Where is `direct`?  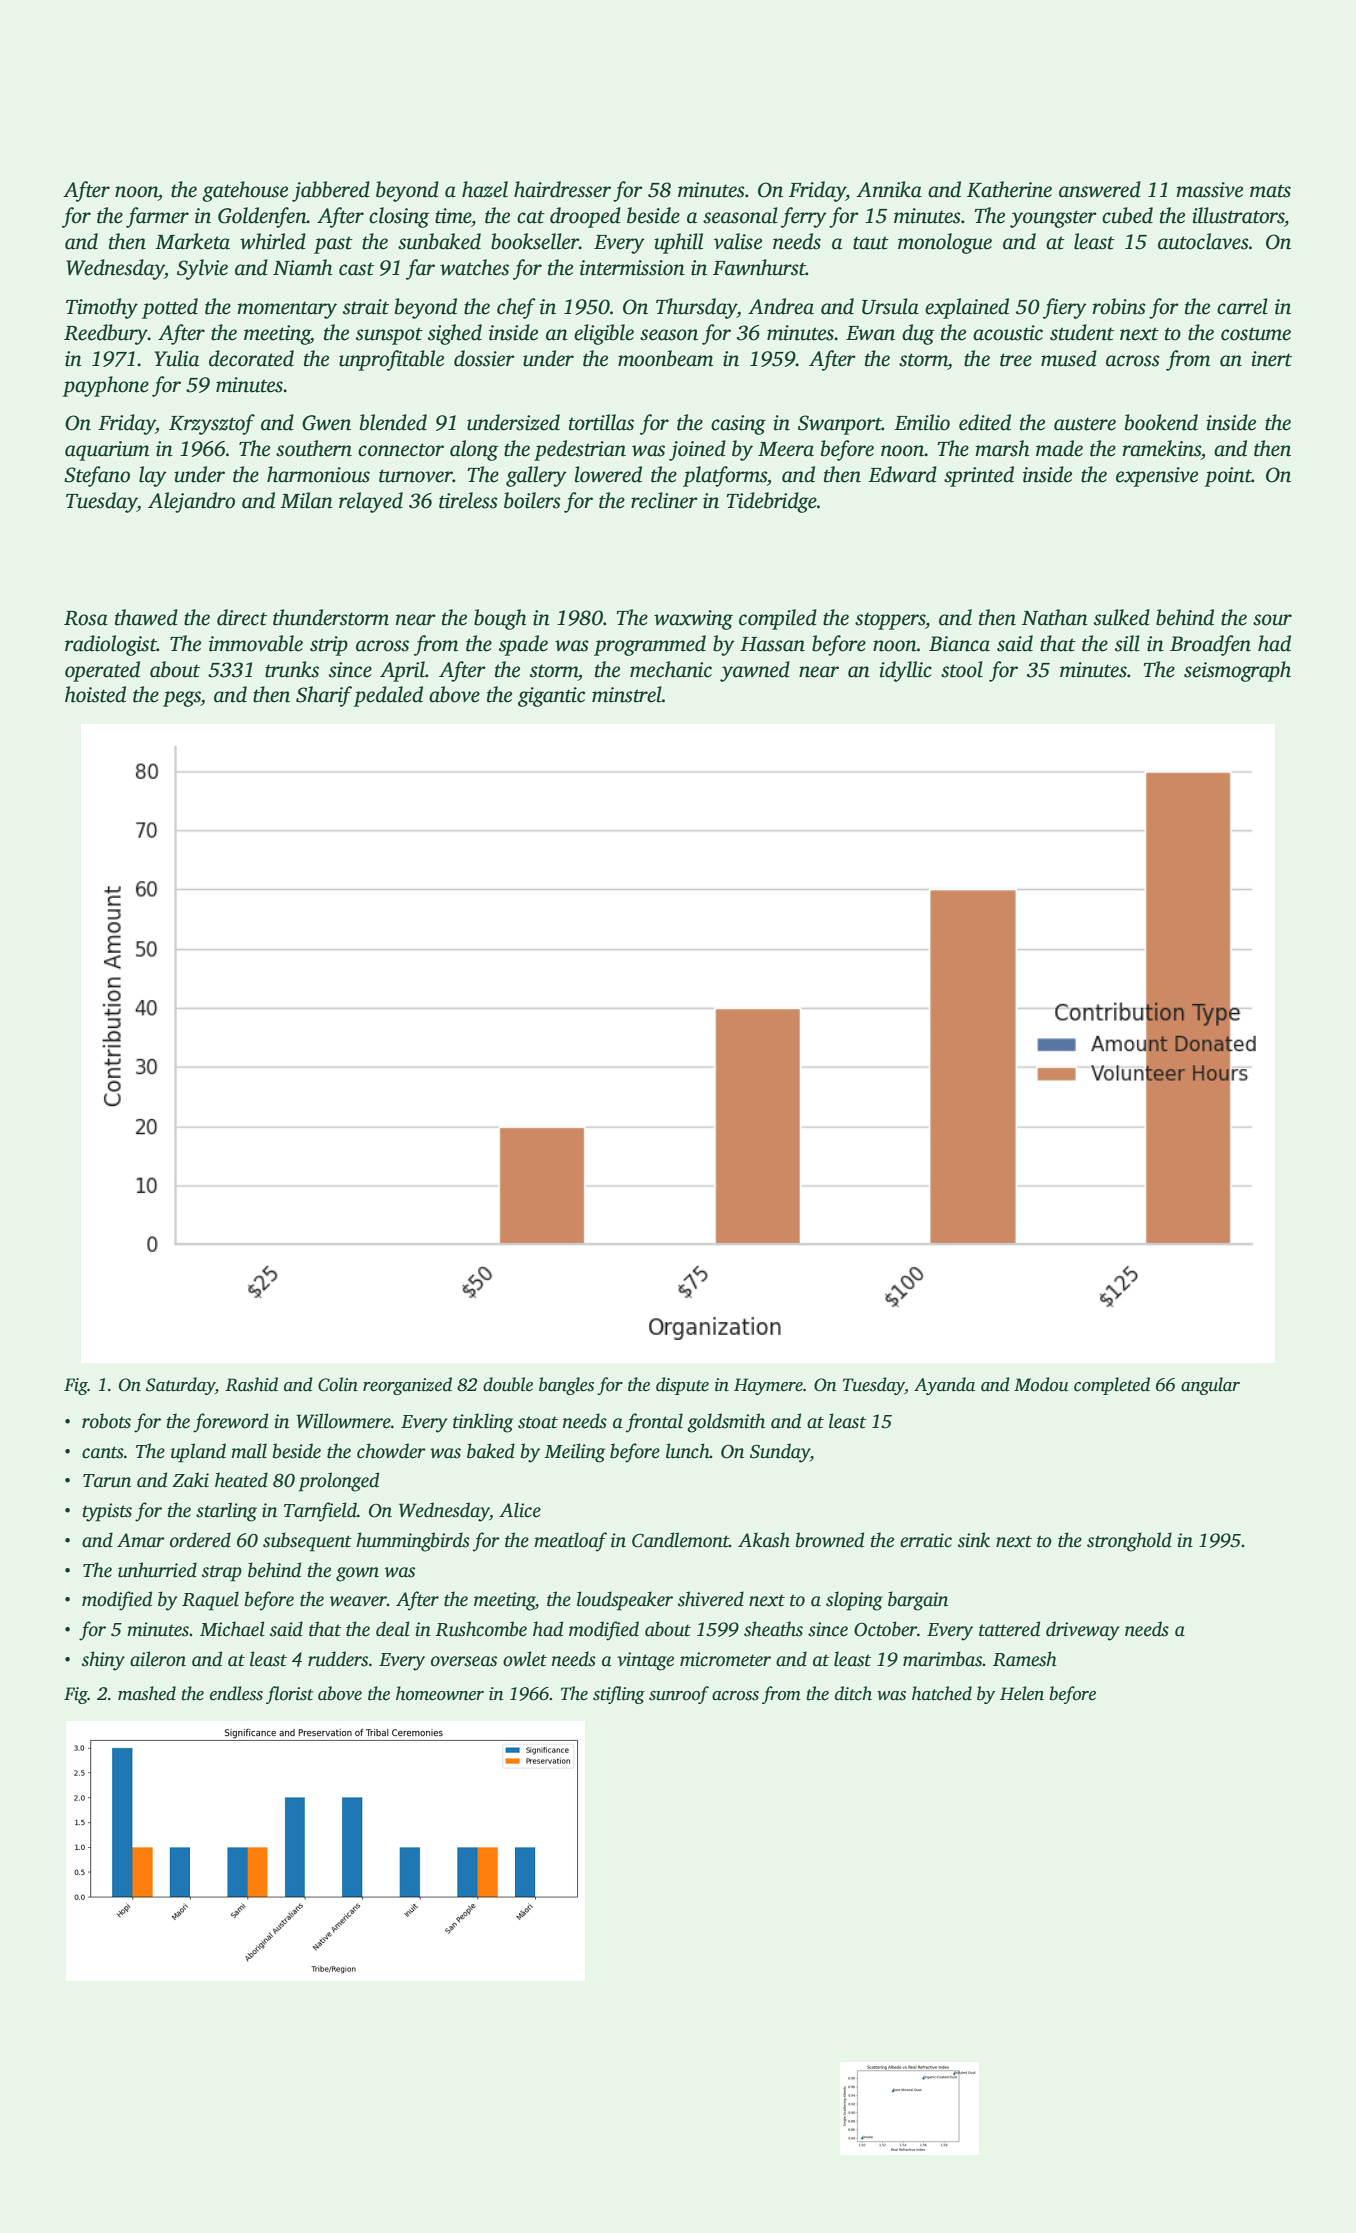 direct is located at coordinates (242, 617).
